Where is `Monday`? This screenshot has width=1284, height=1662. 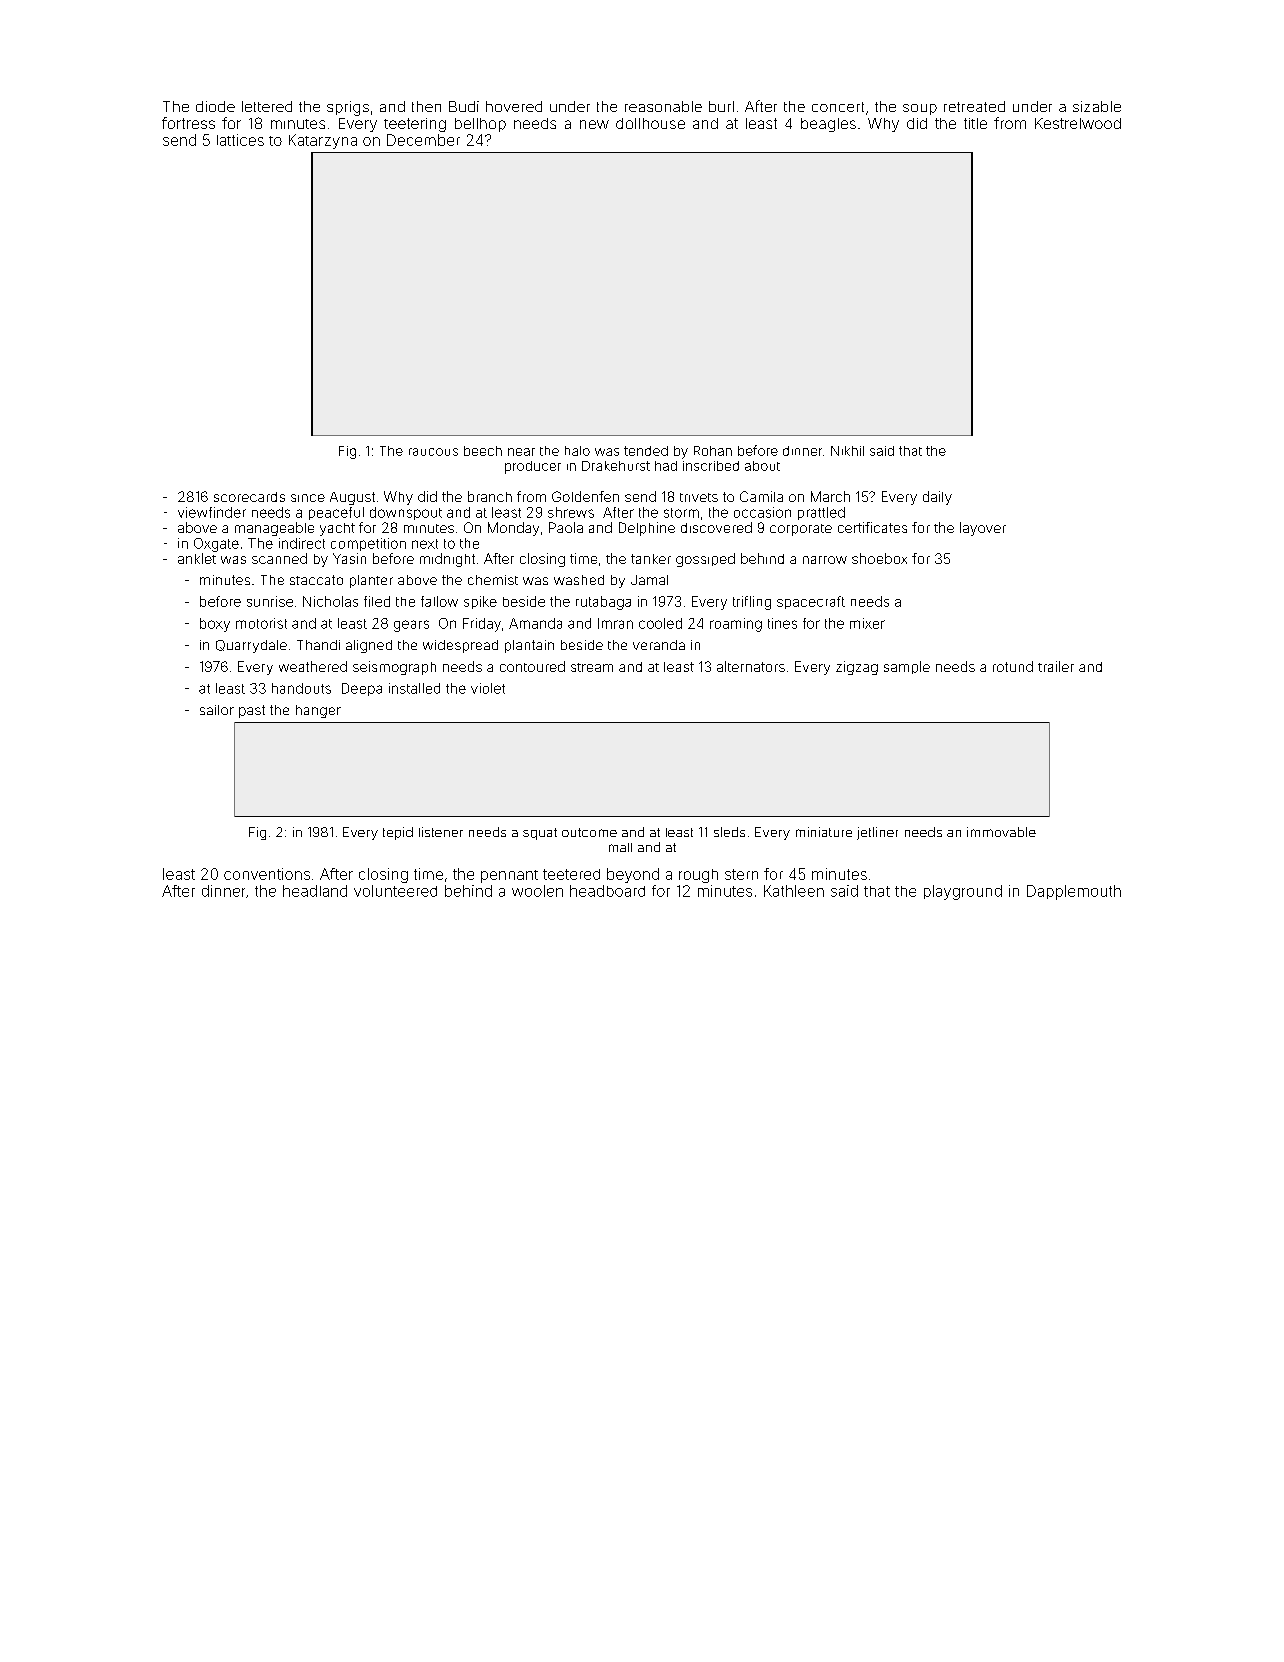
Monday is located at coordinates (513, 529).
